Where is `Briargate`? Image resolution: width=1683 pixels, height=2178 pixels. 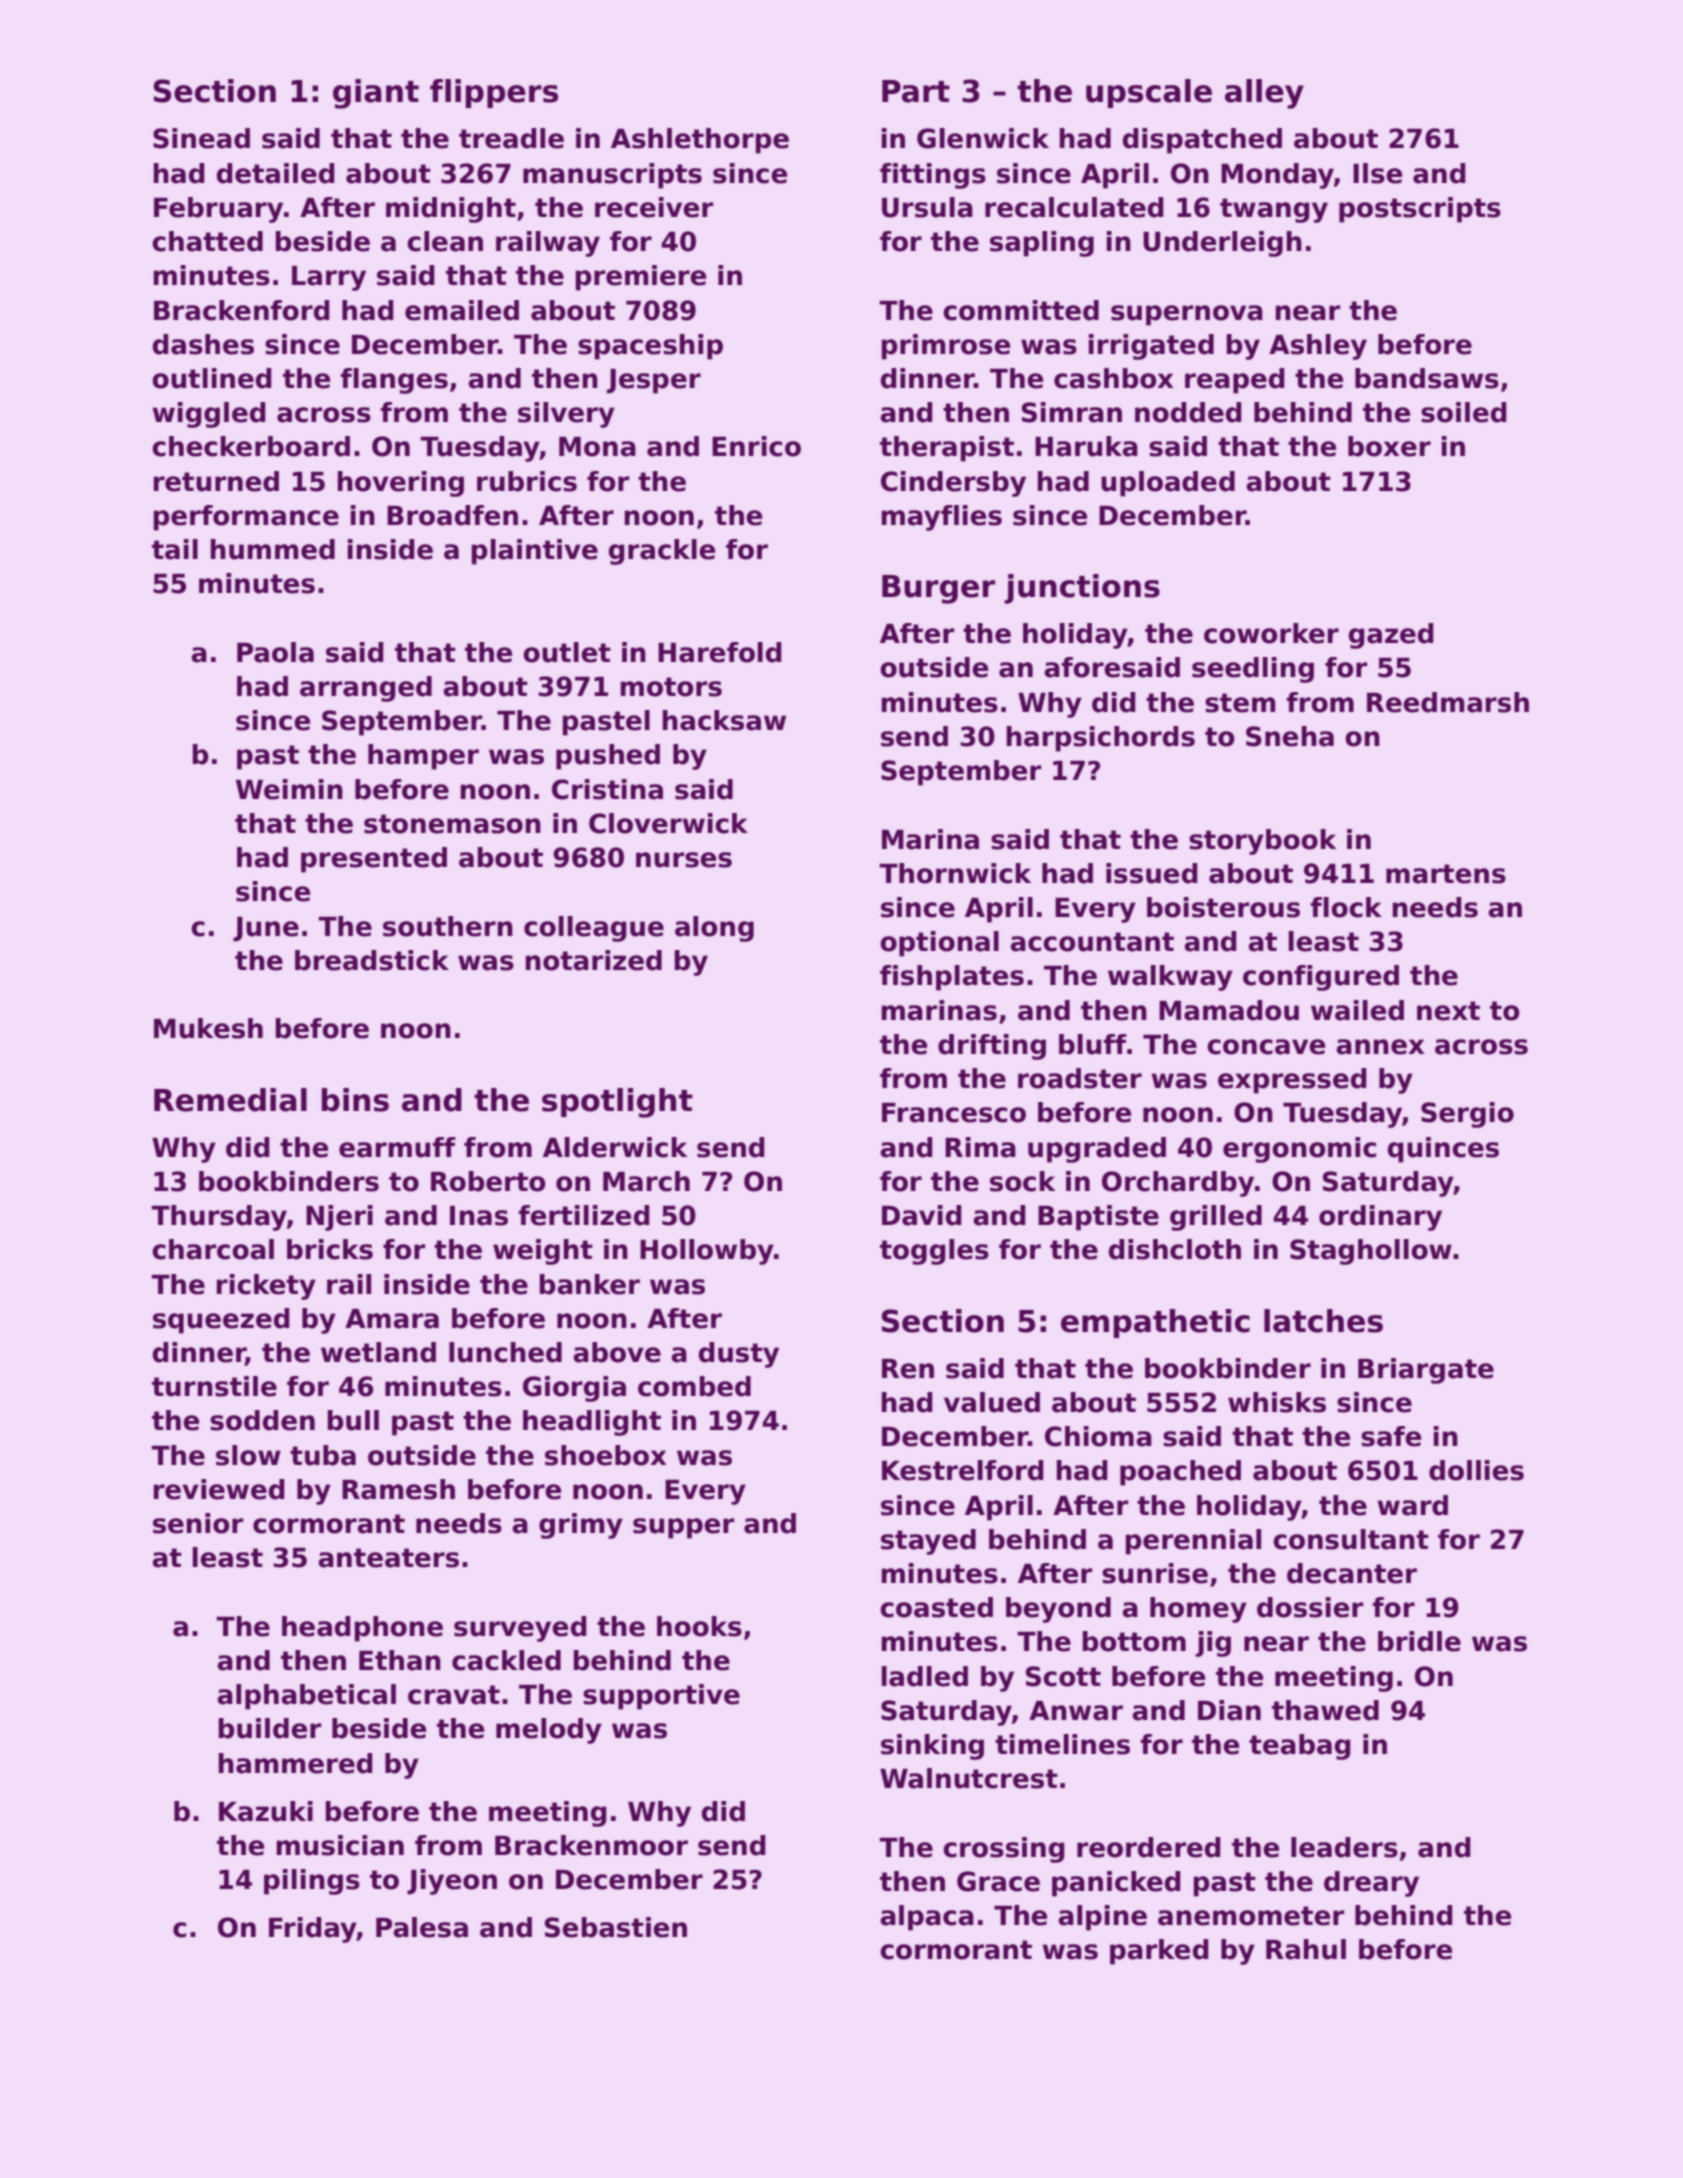
Briargate is located at coordinates (1426, 1371).
